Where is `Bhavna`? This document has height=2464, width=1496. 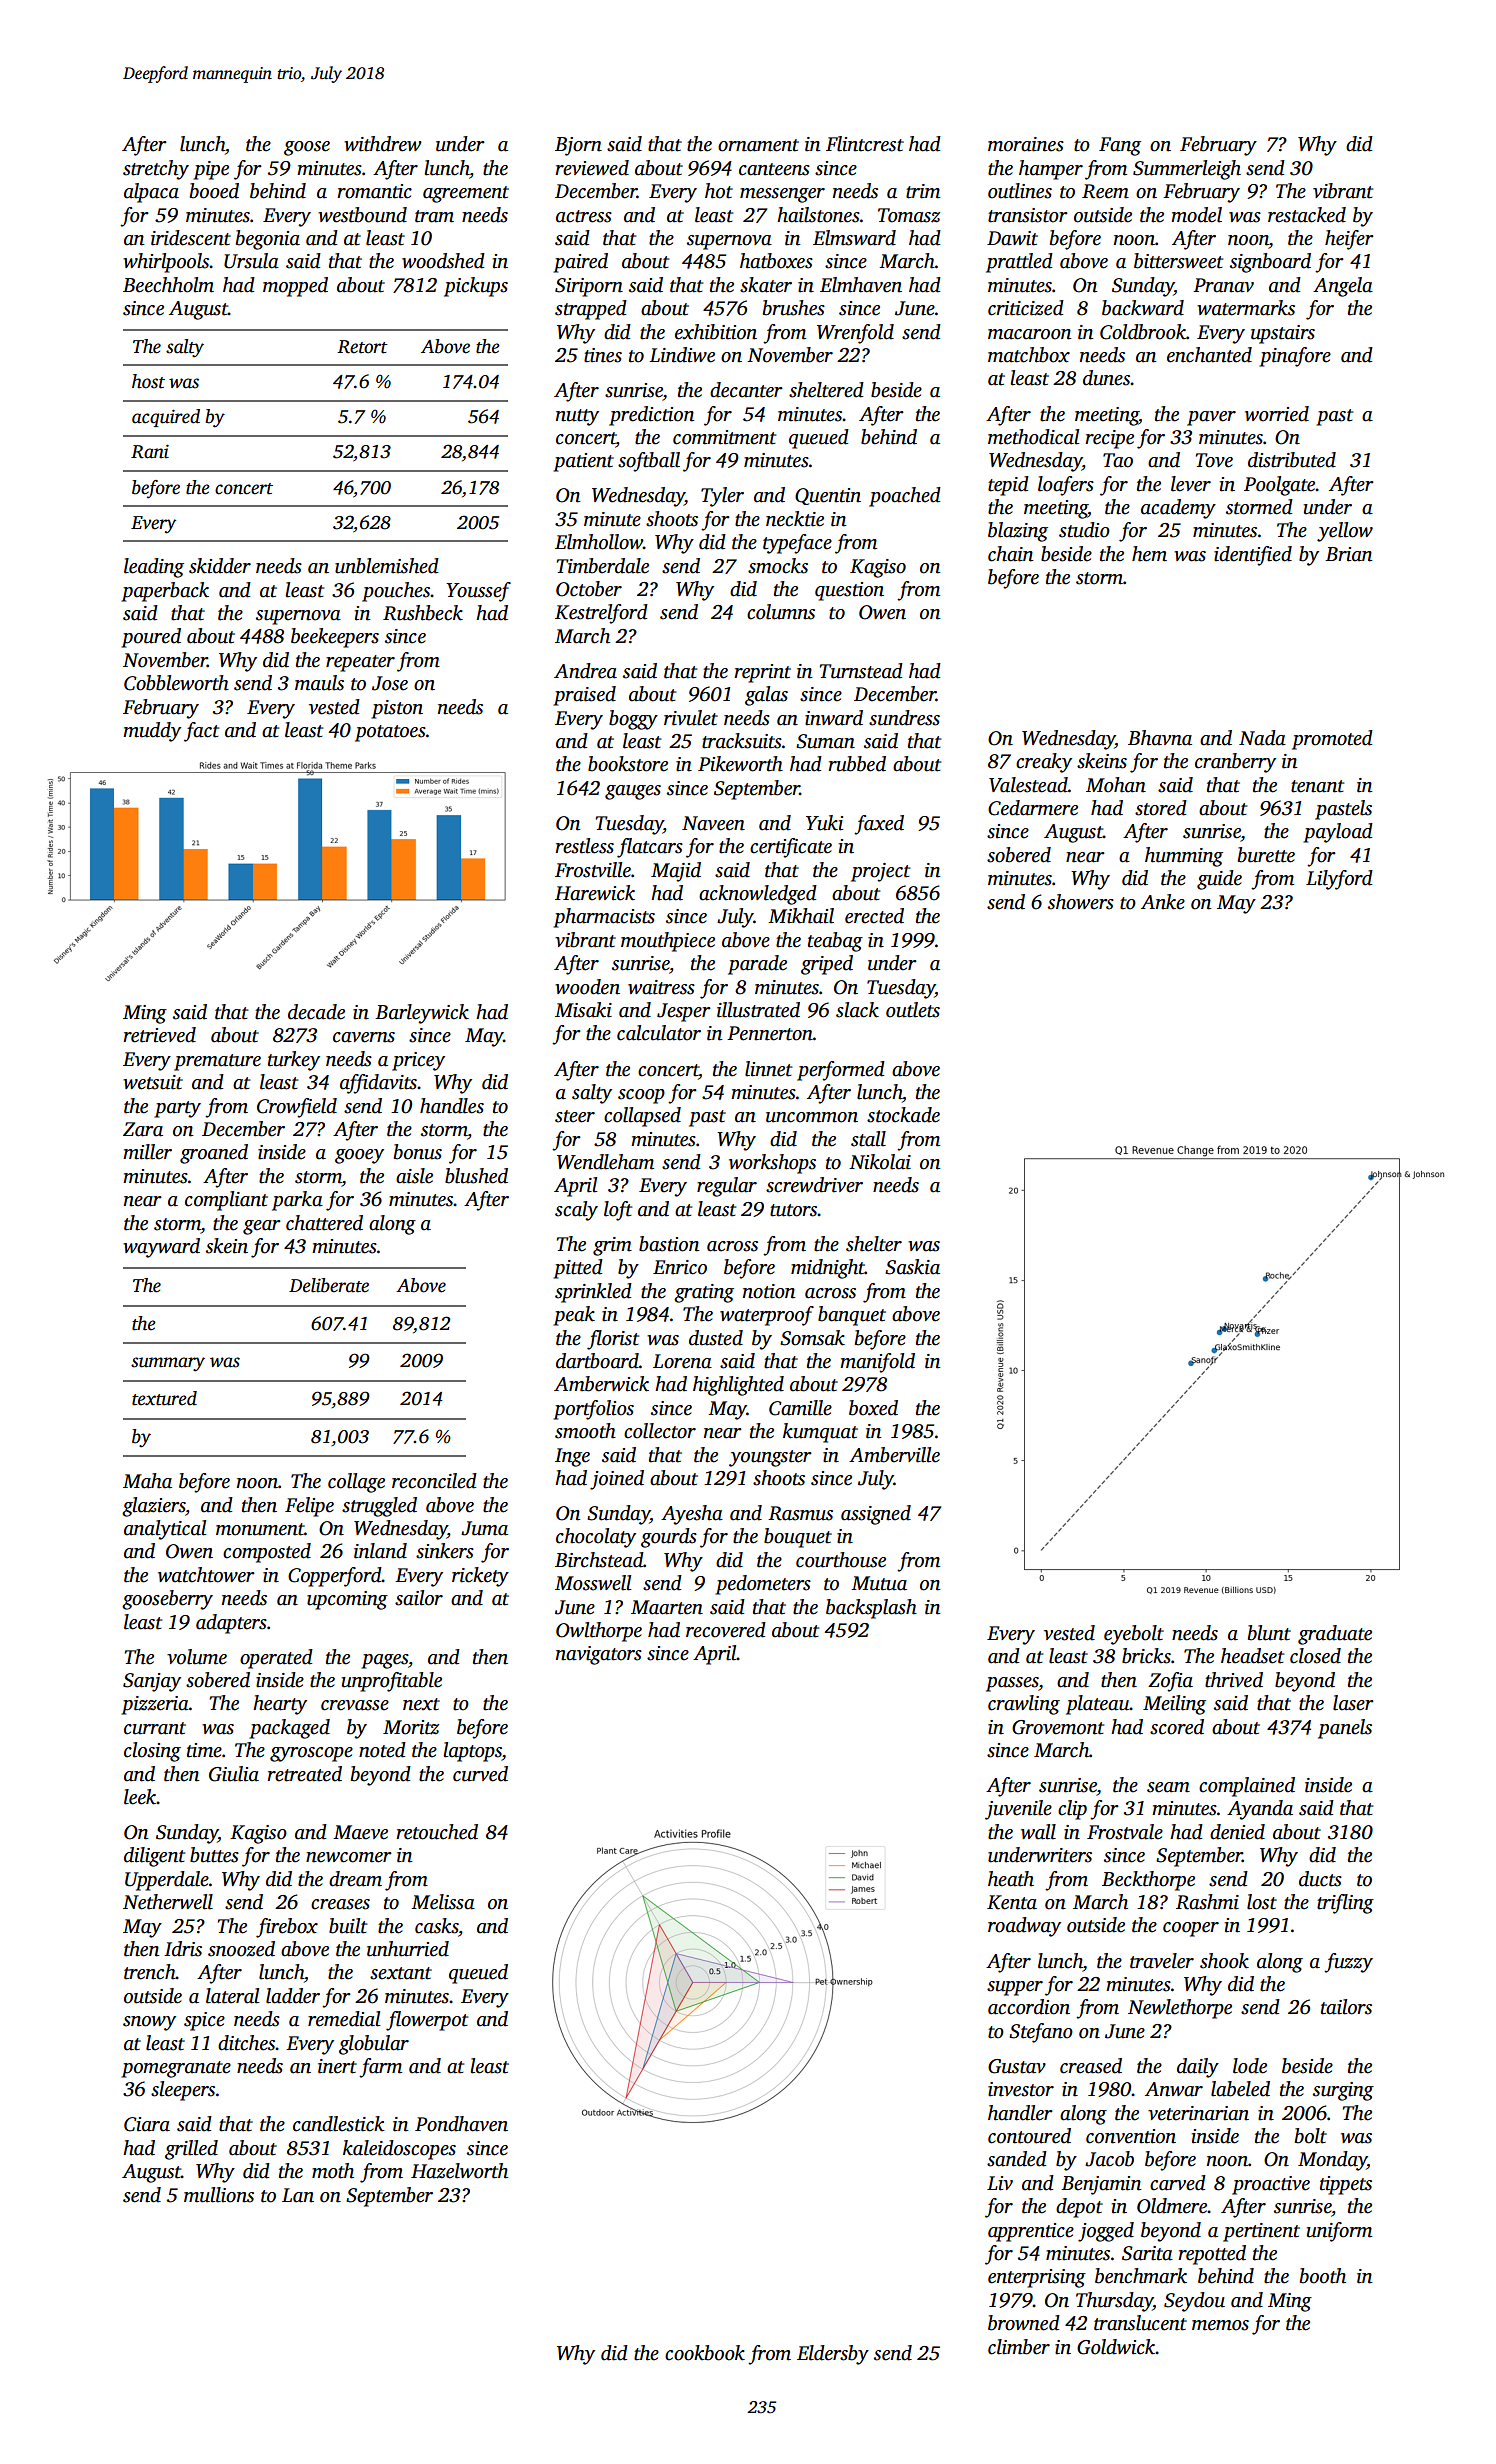
Bhavna is located at coordinates (1160, 738).
